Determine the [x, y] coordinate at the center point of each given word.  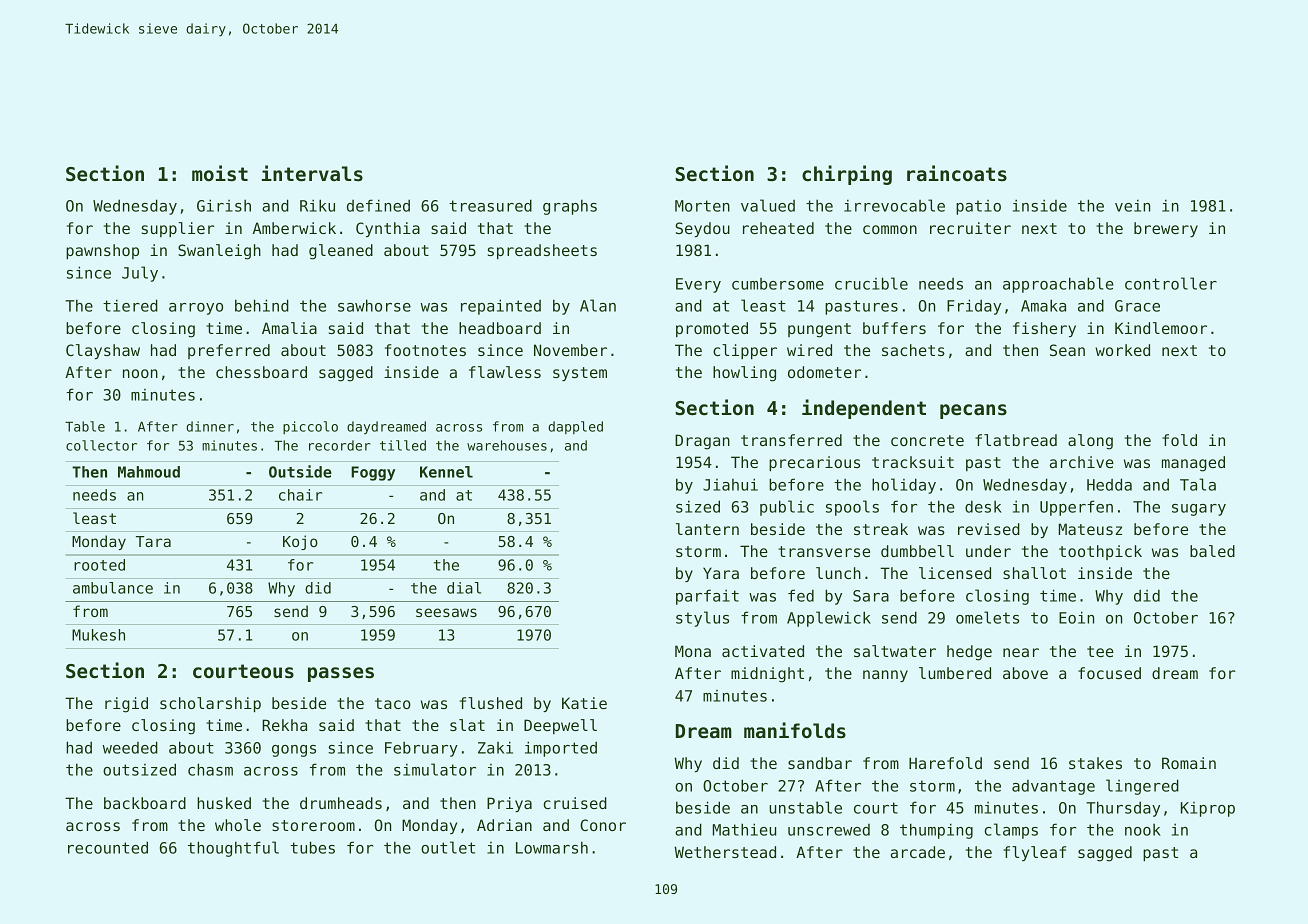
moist [220, 173]
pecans [973, 411]
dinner [210, 426]
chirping [847, 175]
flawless [505, 372]
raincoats [957, 173]
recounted [108, 847]
